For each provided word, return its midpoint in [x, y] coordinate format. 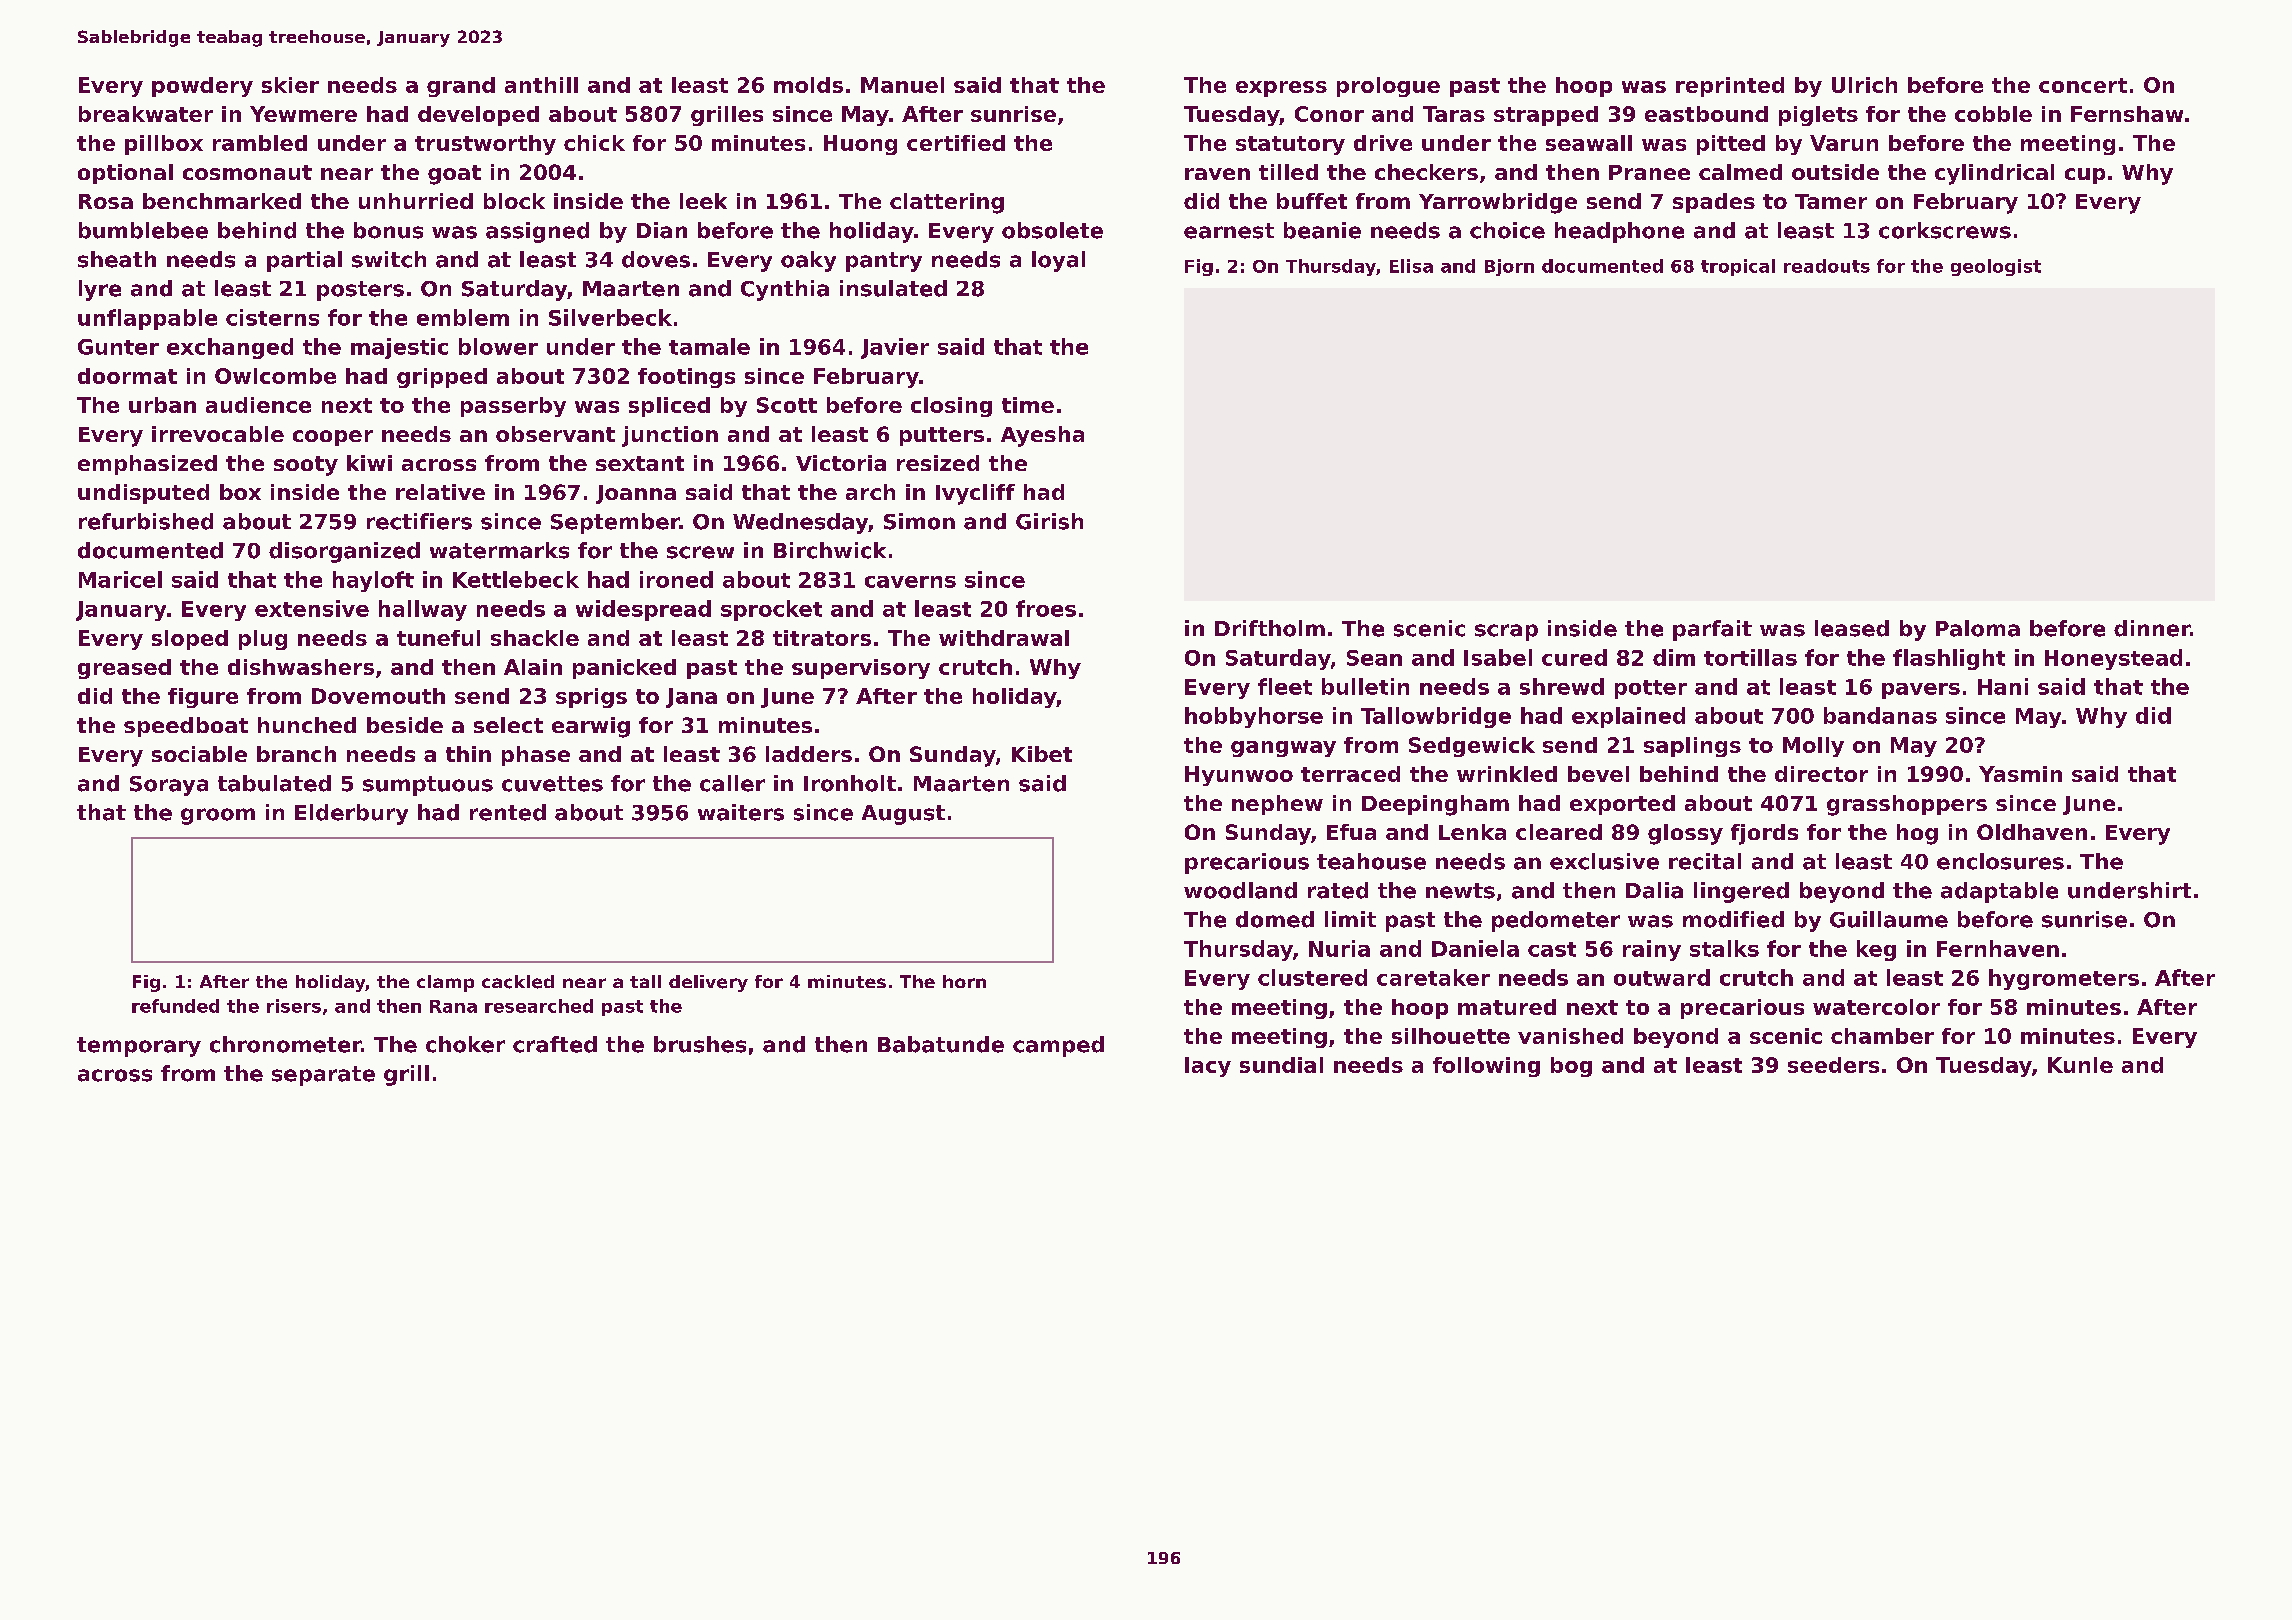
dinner [2152, 628]
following [1486, 1067]
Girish [1049, 521]
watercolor [1876, 1007]
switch [389, 259]
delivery [708, 983]
